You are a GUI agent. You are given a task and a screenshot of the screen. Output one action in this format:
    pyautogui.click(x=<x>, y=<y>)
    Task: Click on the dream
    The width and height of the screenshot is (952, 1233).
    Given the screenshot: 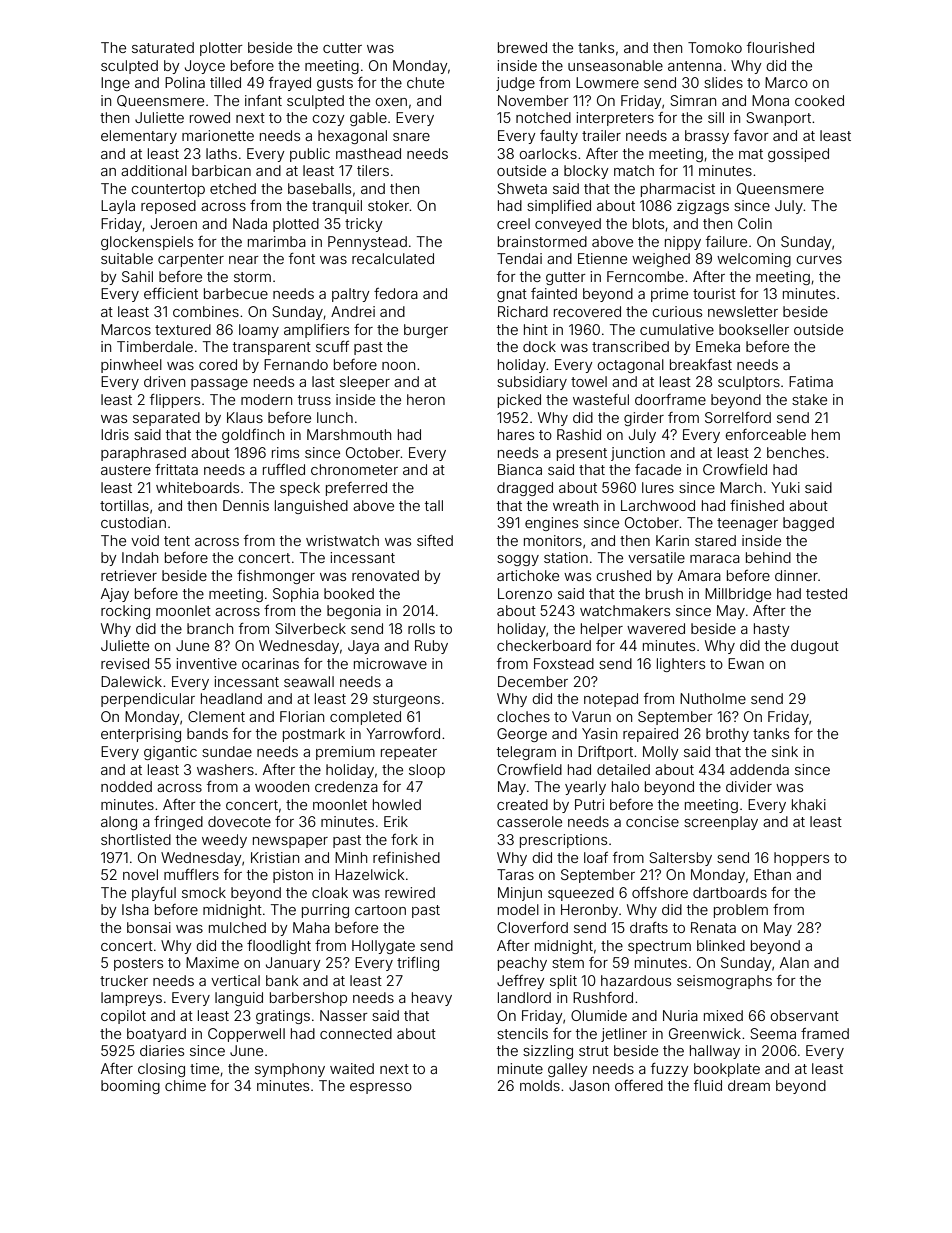 What is the action you would take?
    pyautogui.click(x=749, y=1085)
